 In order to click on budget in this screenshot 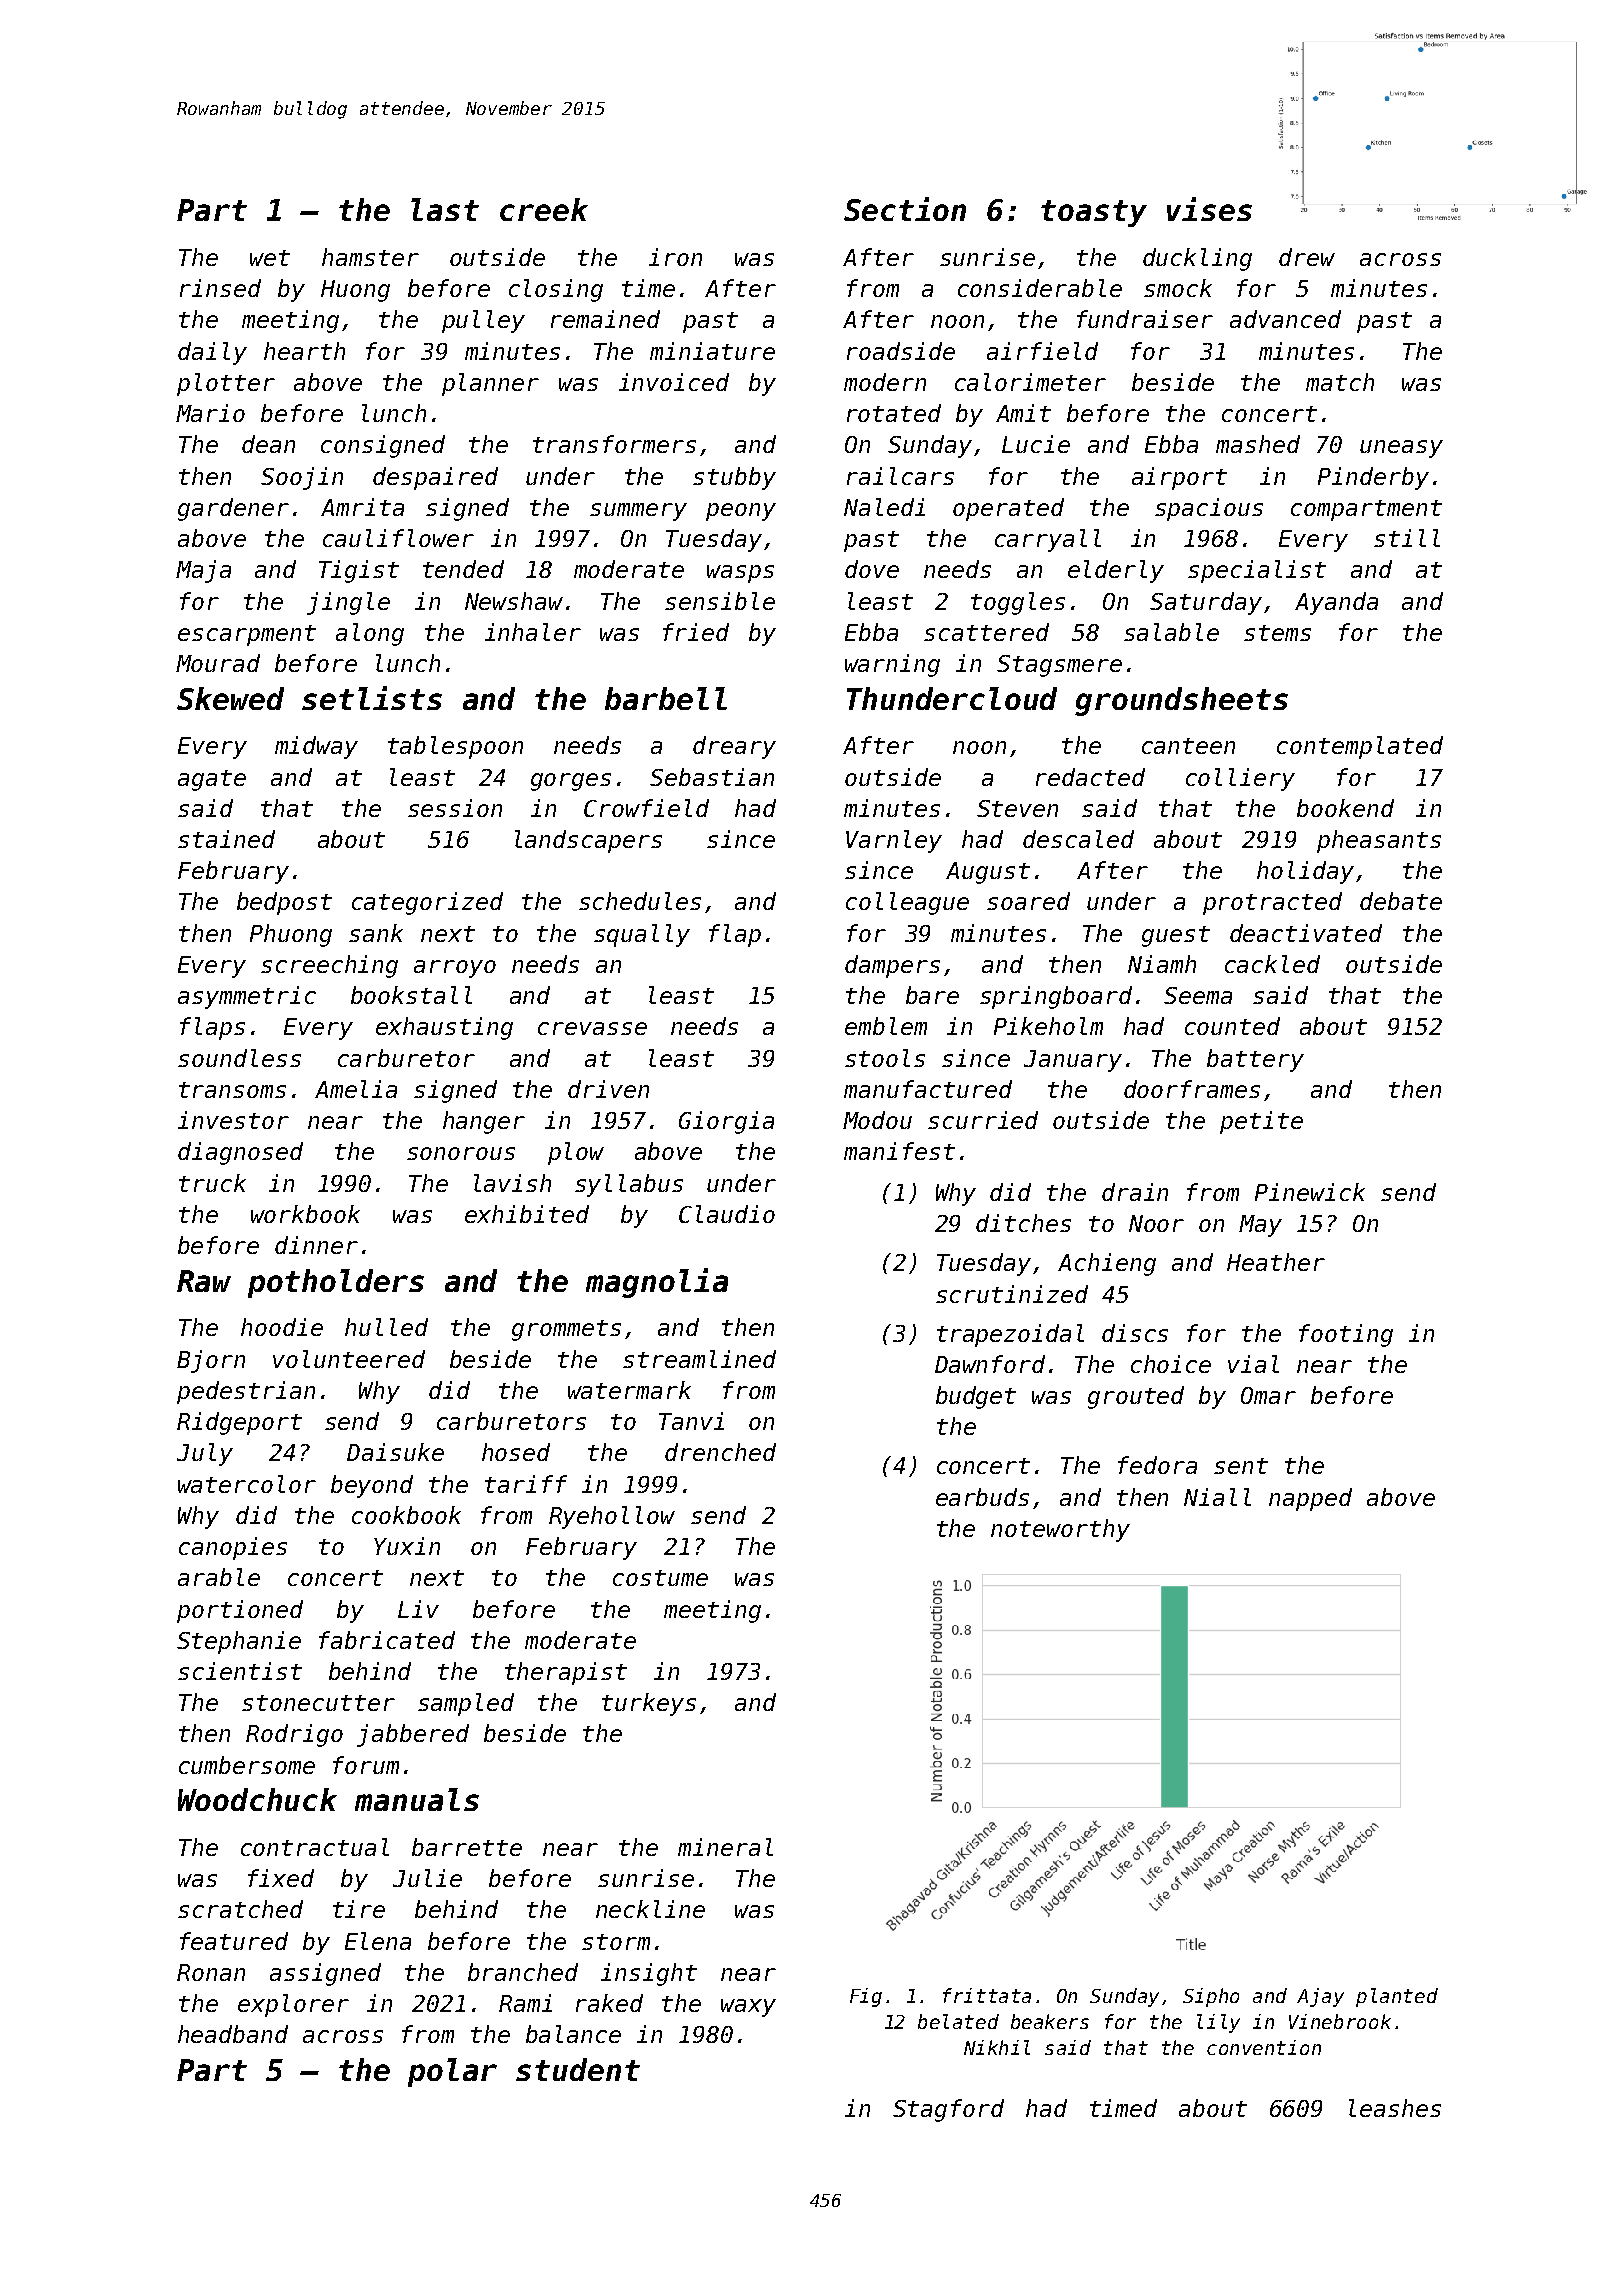, I will do `click(976, 1397)`.
